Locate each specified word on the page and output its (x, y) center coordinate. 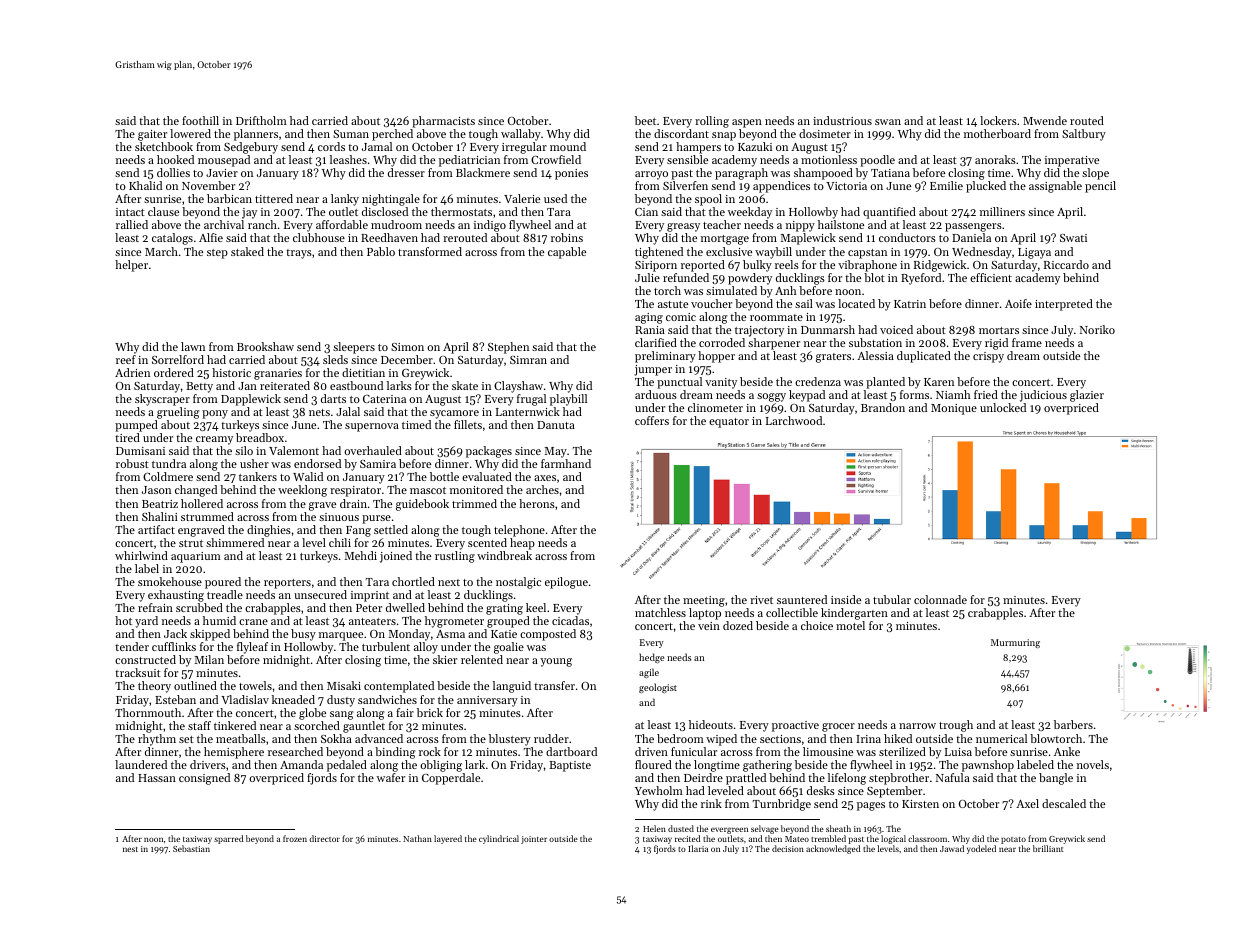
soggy (771, 397)
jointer (534, 840)
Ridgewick (940, 266)
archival (224, 224)
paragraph (741, 174)
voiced (896, 329)
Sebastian (191, 848)
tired (127, 437)
